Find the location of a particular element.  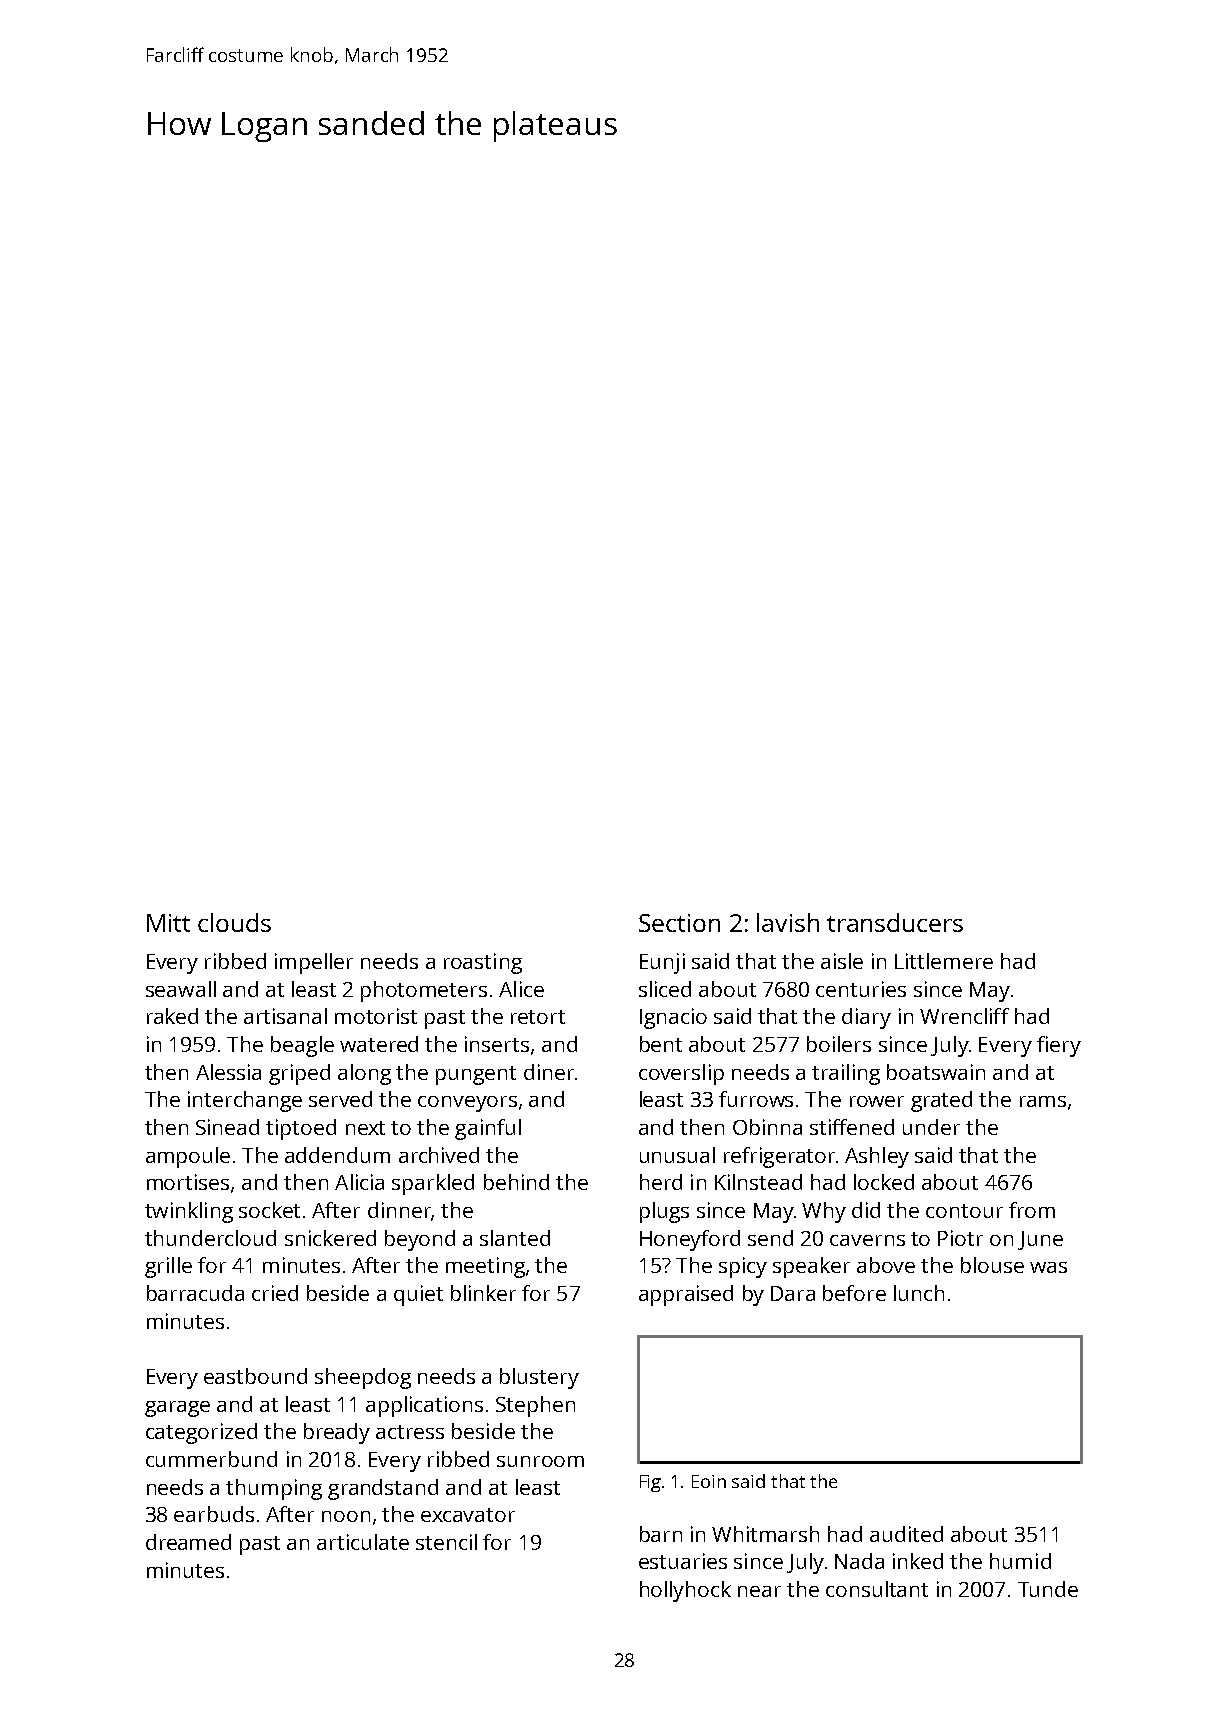

roasting is located at coordinates (483, 963).
